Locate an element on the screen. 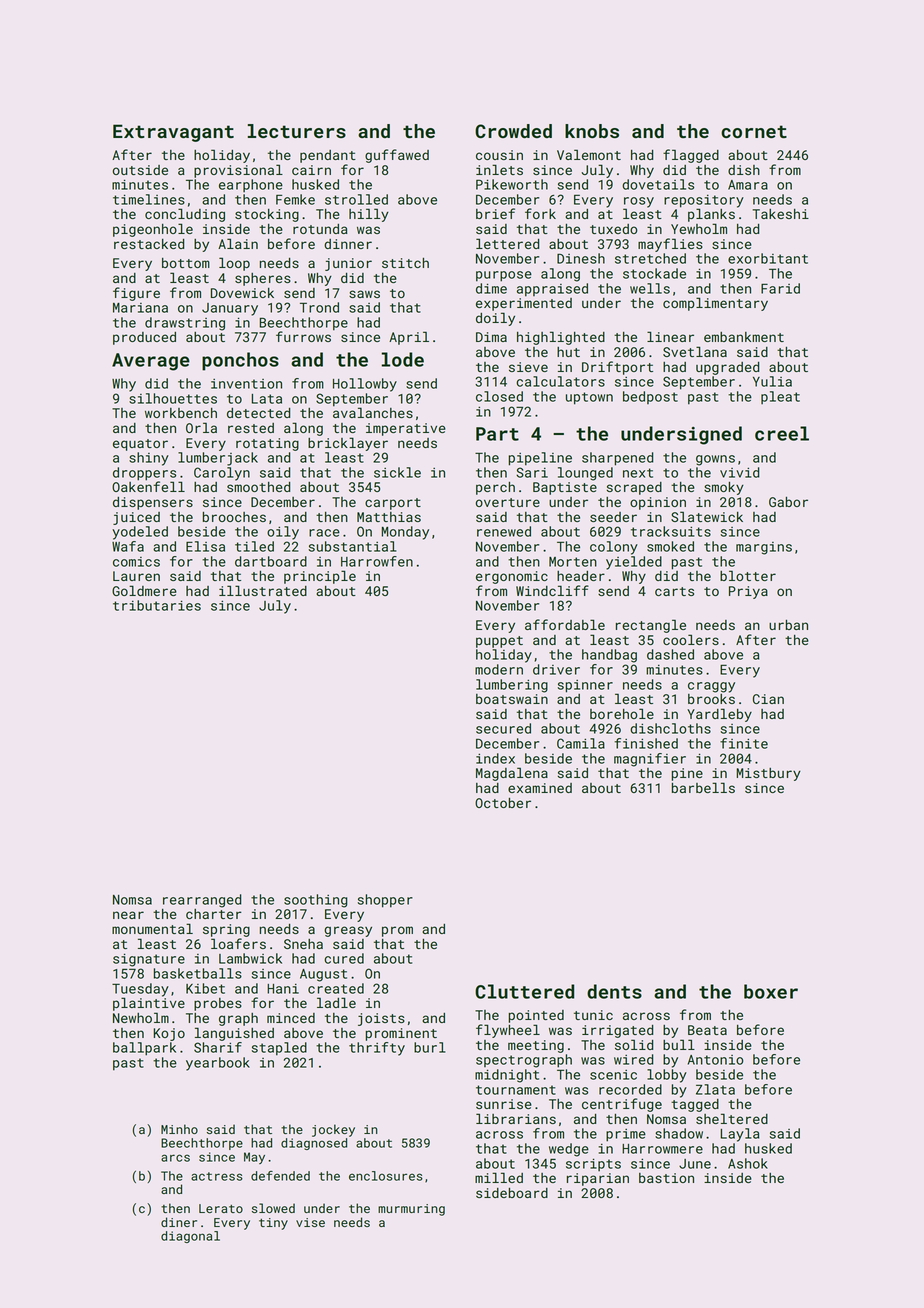 The height and width of the screenshot is (1308, 924). saws is located at coordinates (364, 294).
